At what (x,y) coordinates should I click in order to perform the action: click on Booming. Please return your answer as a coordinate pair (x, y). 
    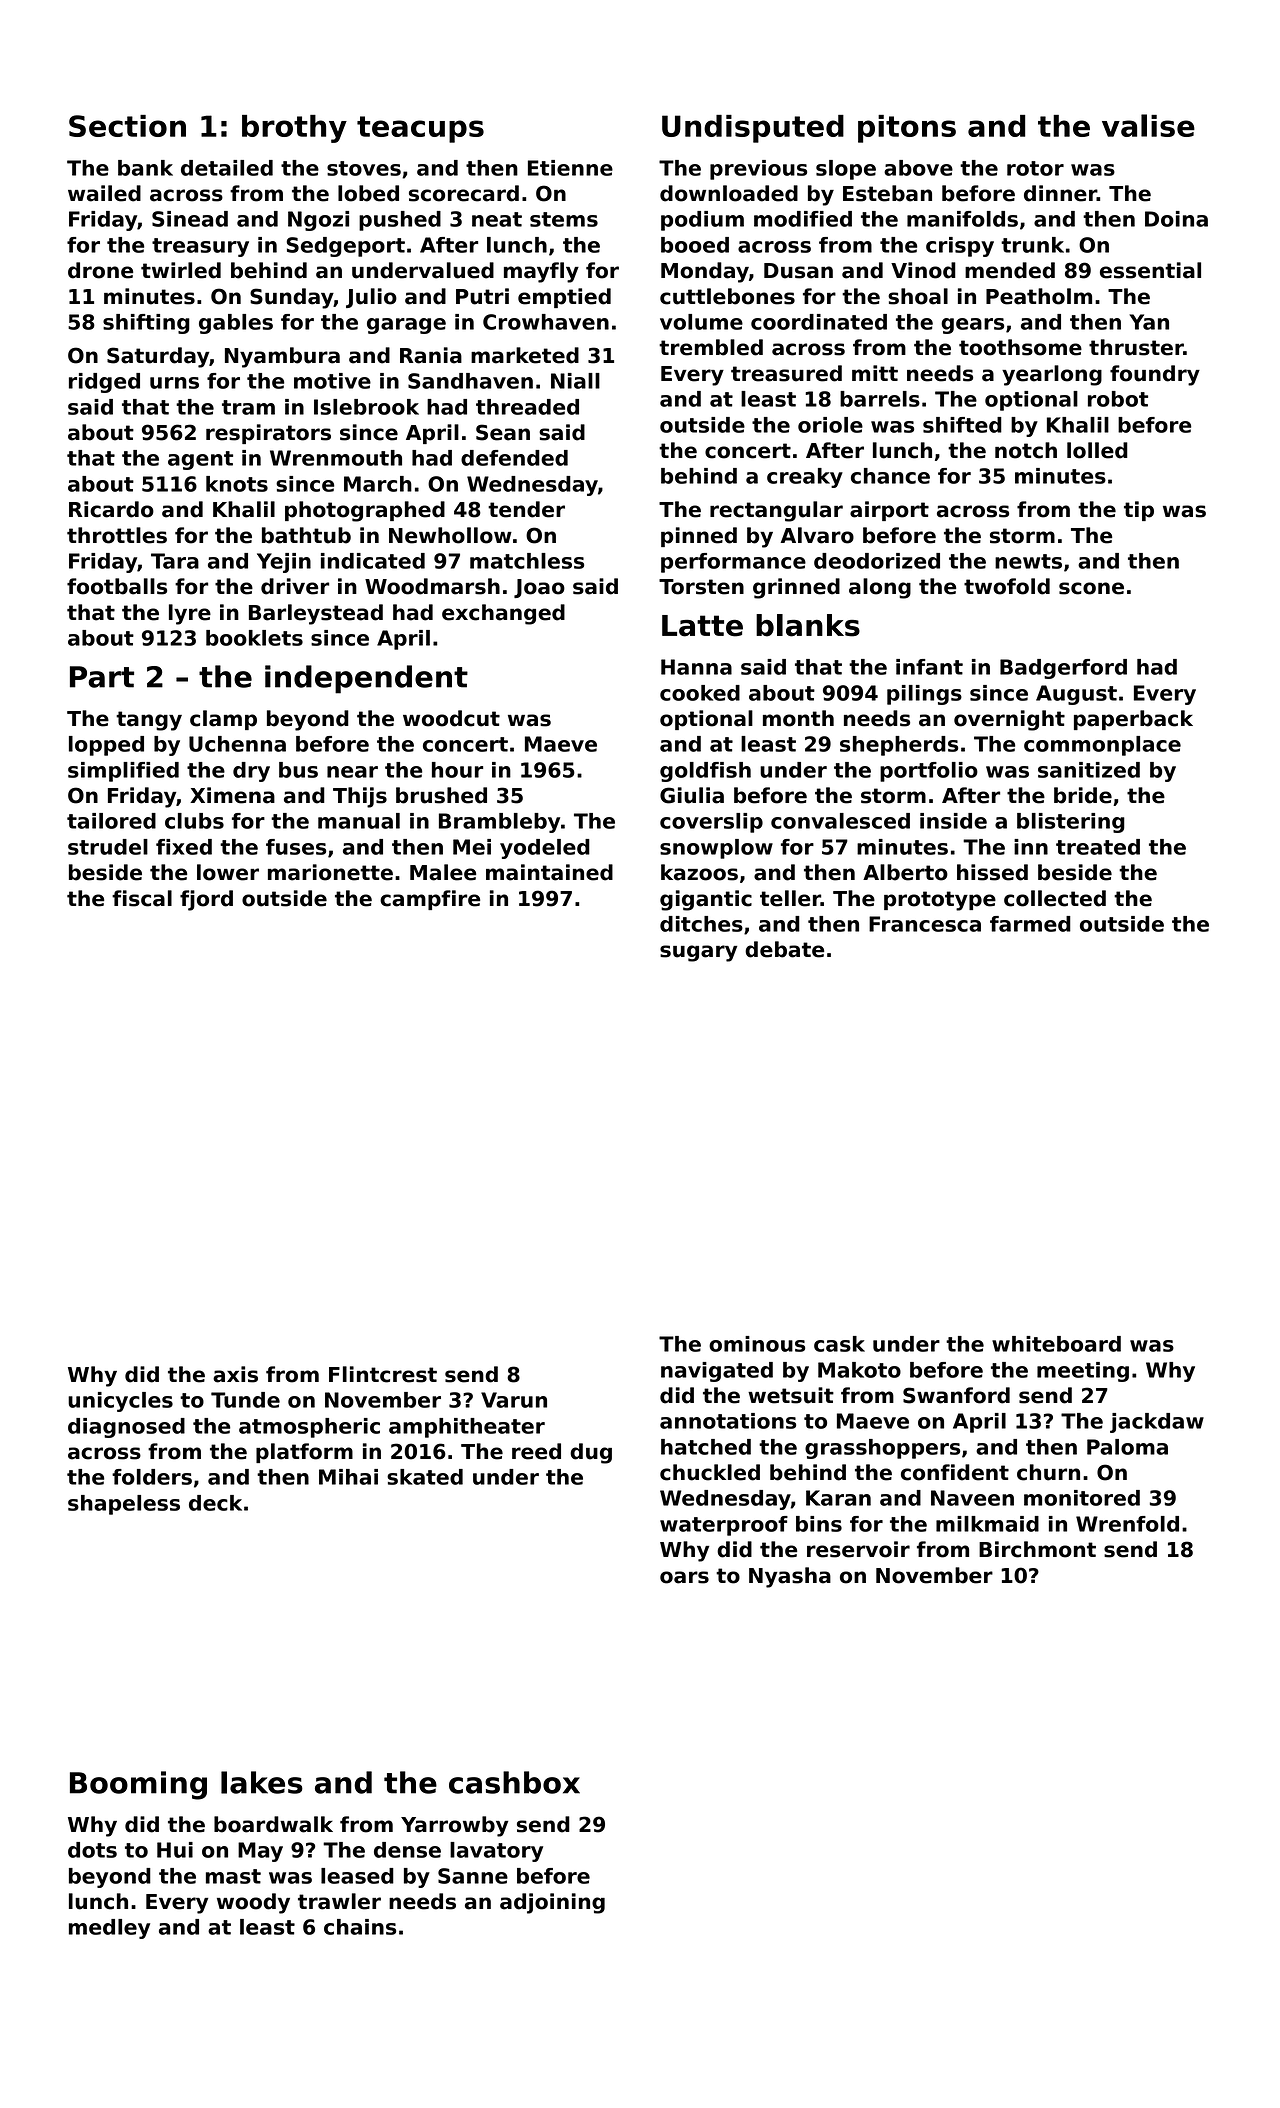
    Looking at the image, I should click on (138, 1785).
